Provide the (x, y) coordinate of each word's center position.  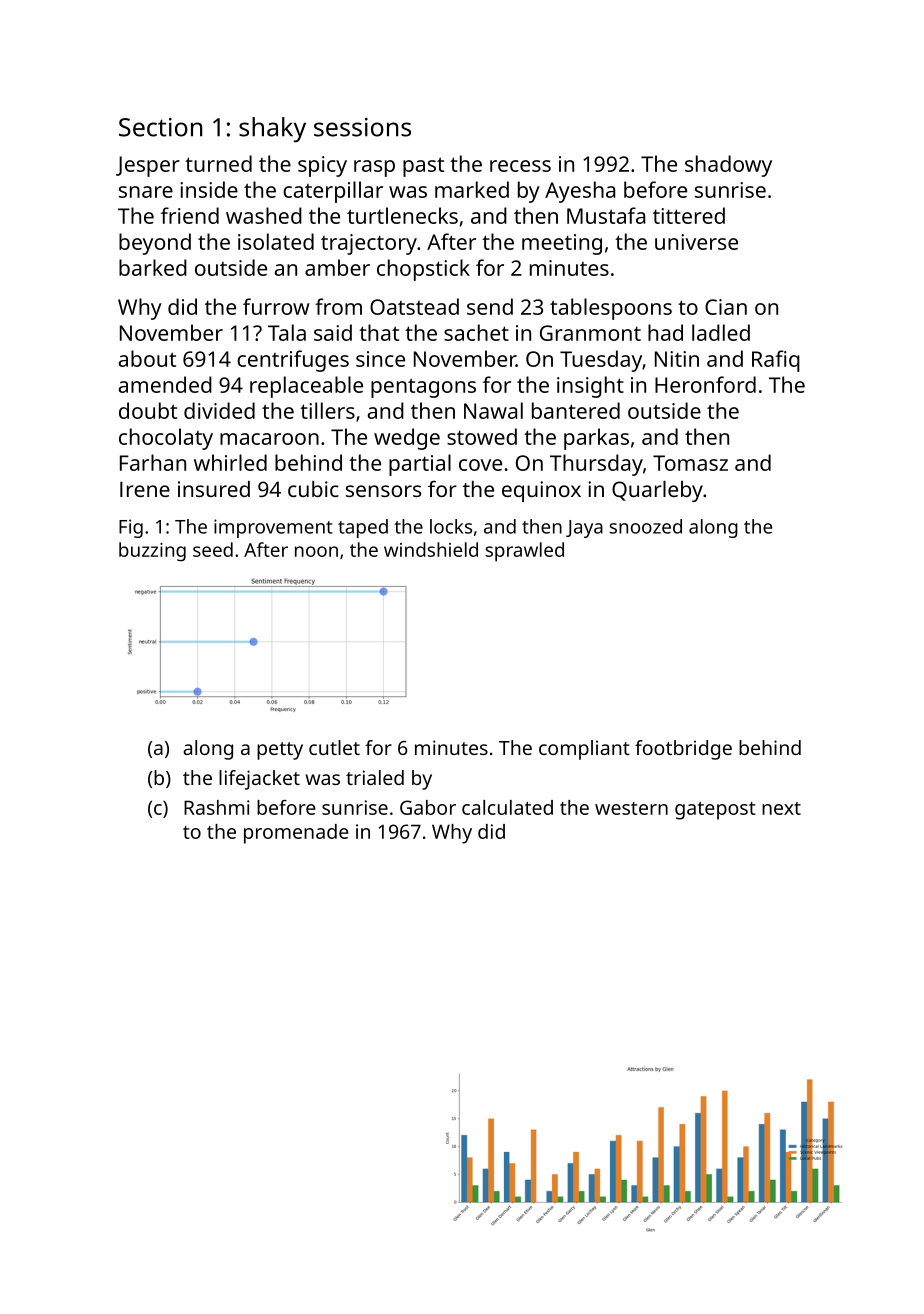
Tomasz (690, 463)
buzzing (152, 552)
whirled (230, 462)
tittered (689, 215)
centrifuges (293, 361)
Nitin (677, 359)
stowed (482, 436)
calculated (507, 807)
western (631, 808)
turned (218, 163)
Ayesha (580, 192)
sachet (476, 332)
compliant (584, 750)
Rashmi (217, 807)
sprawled (524, 552)
